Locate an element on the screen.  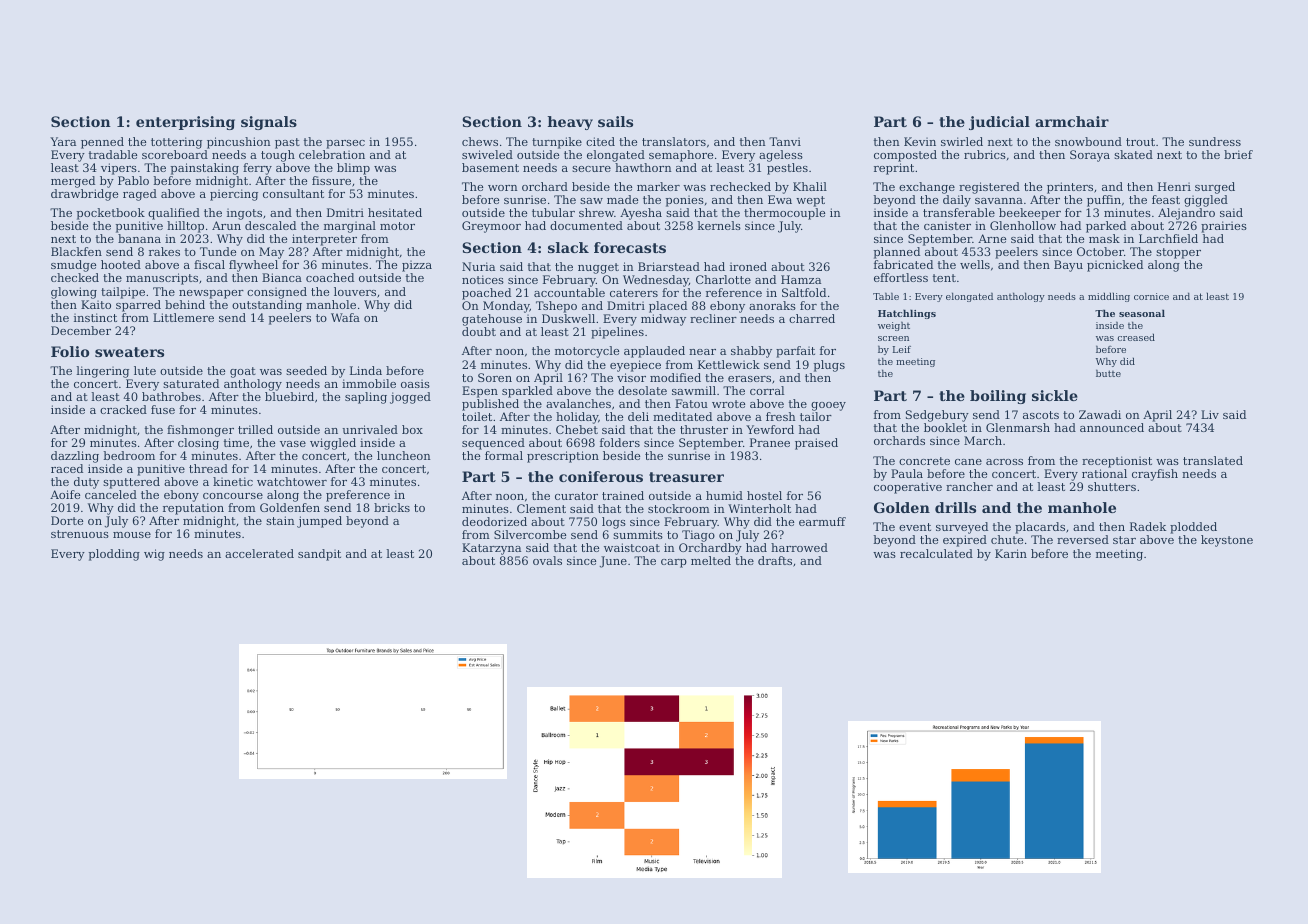
tailpipe is located at coordinates (123, 293).
